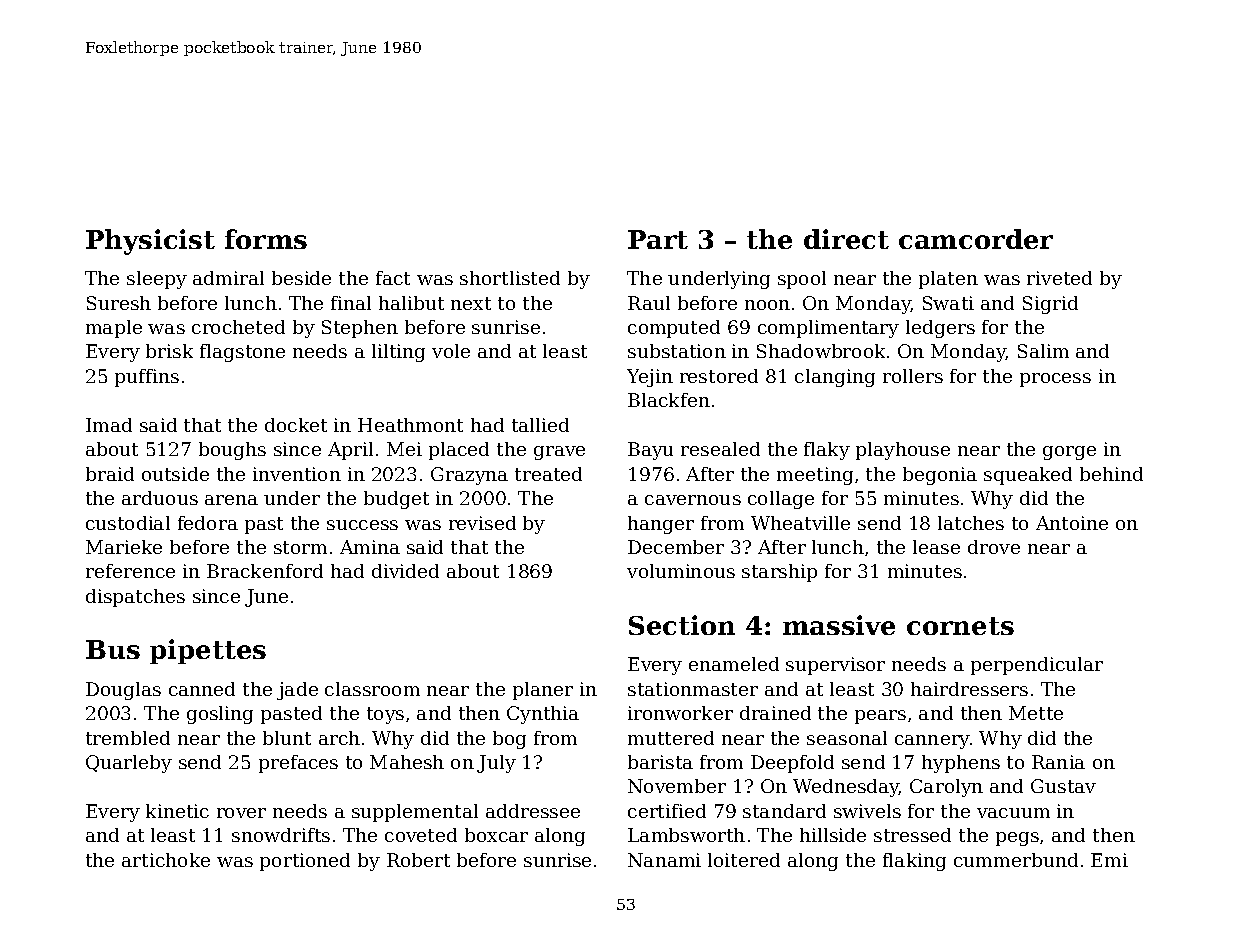 This image has width=1233, height=952. Describe the element at coordinates (1050, 305) in the image. I see `Sigrid` at that location.
